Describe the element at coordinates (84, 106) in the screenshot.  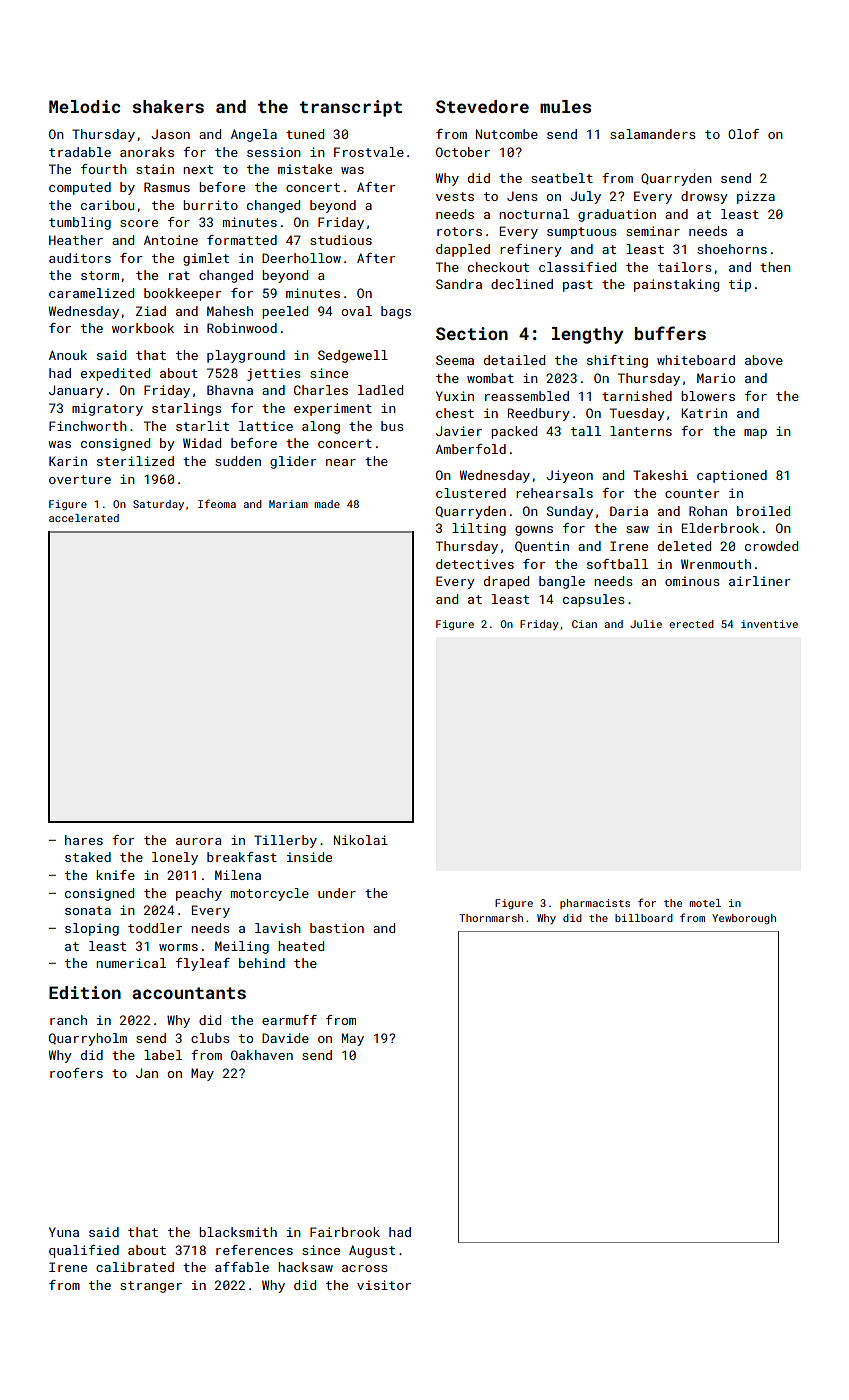
I see `Melodic` at that location.
